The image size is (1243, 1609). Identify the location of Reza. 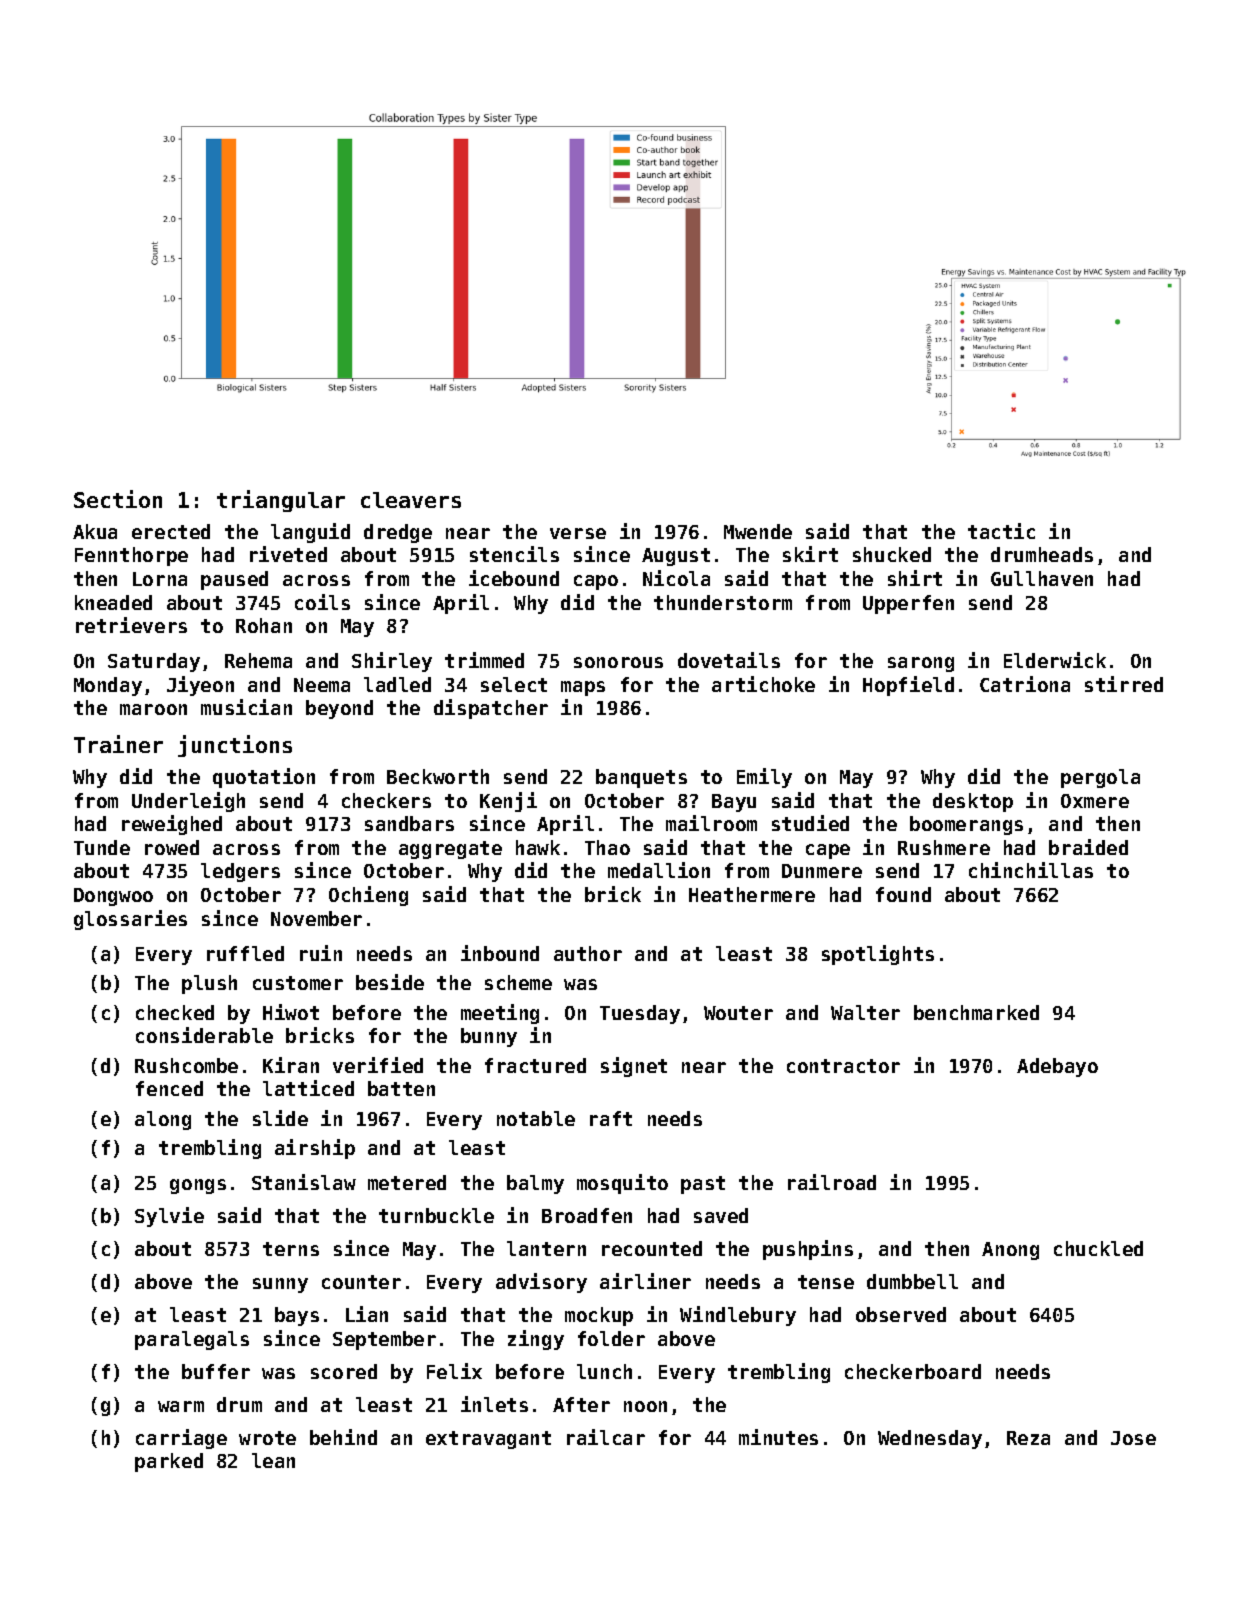
(1028, 1438).
